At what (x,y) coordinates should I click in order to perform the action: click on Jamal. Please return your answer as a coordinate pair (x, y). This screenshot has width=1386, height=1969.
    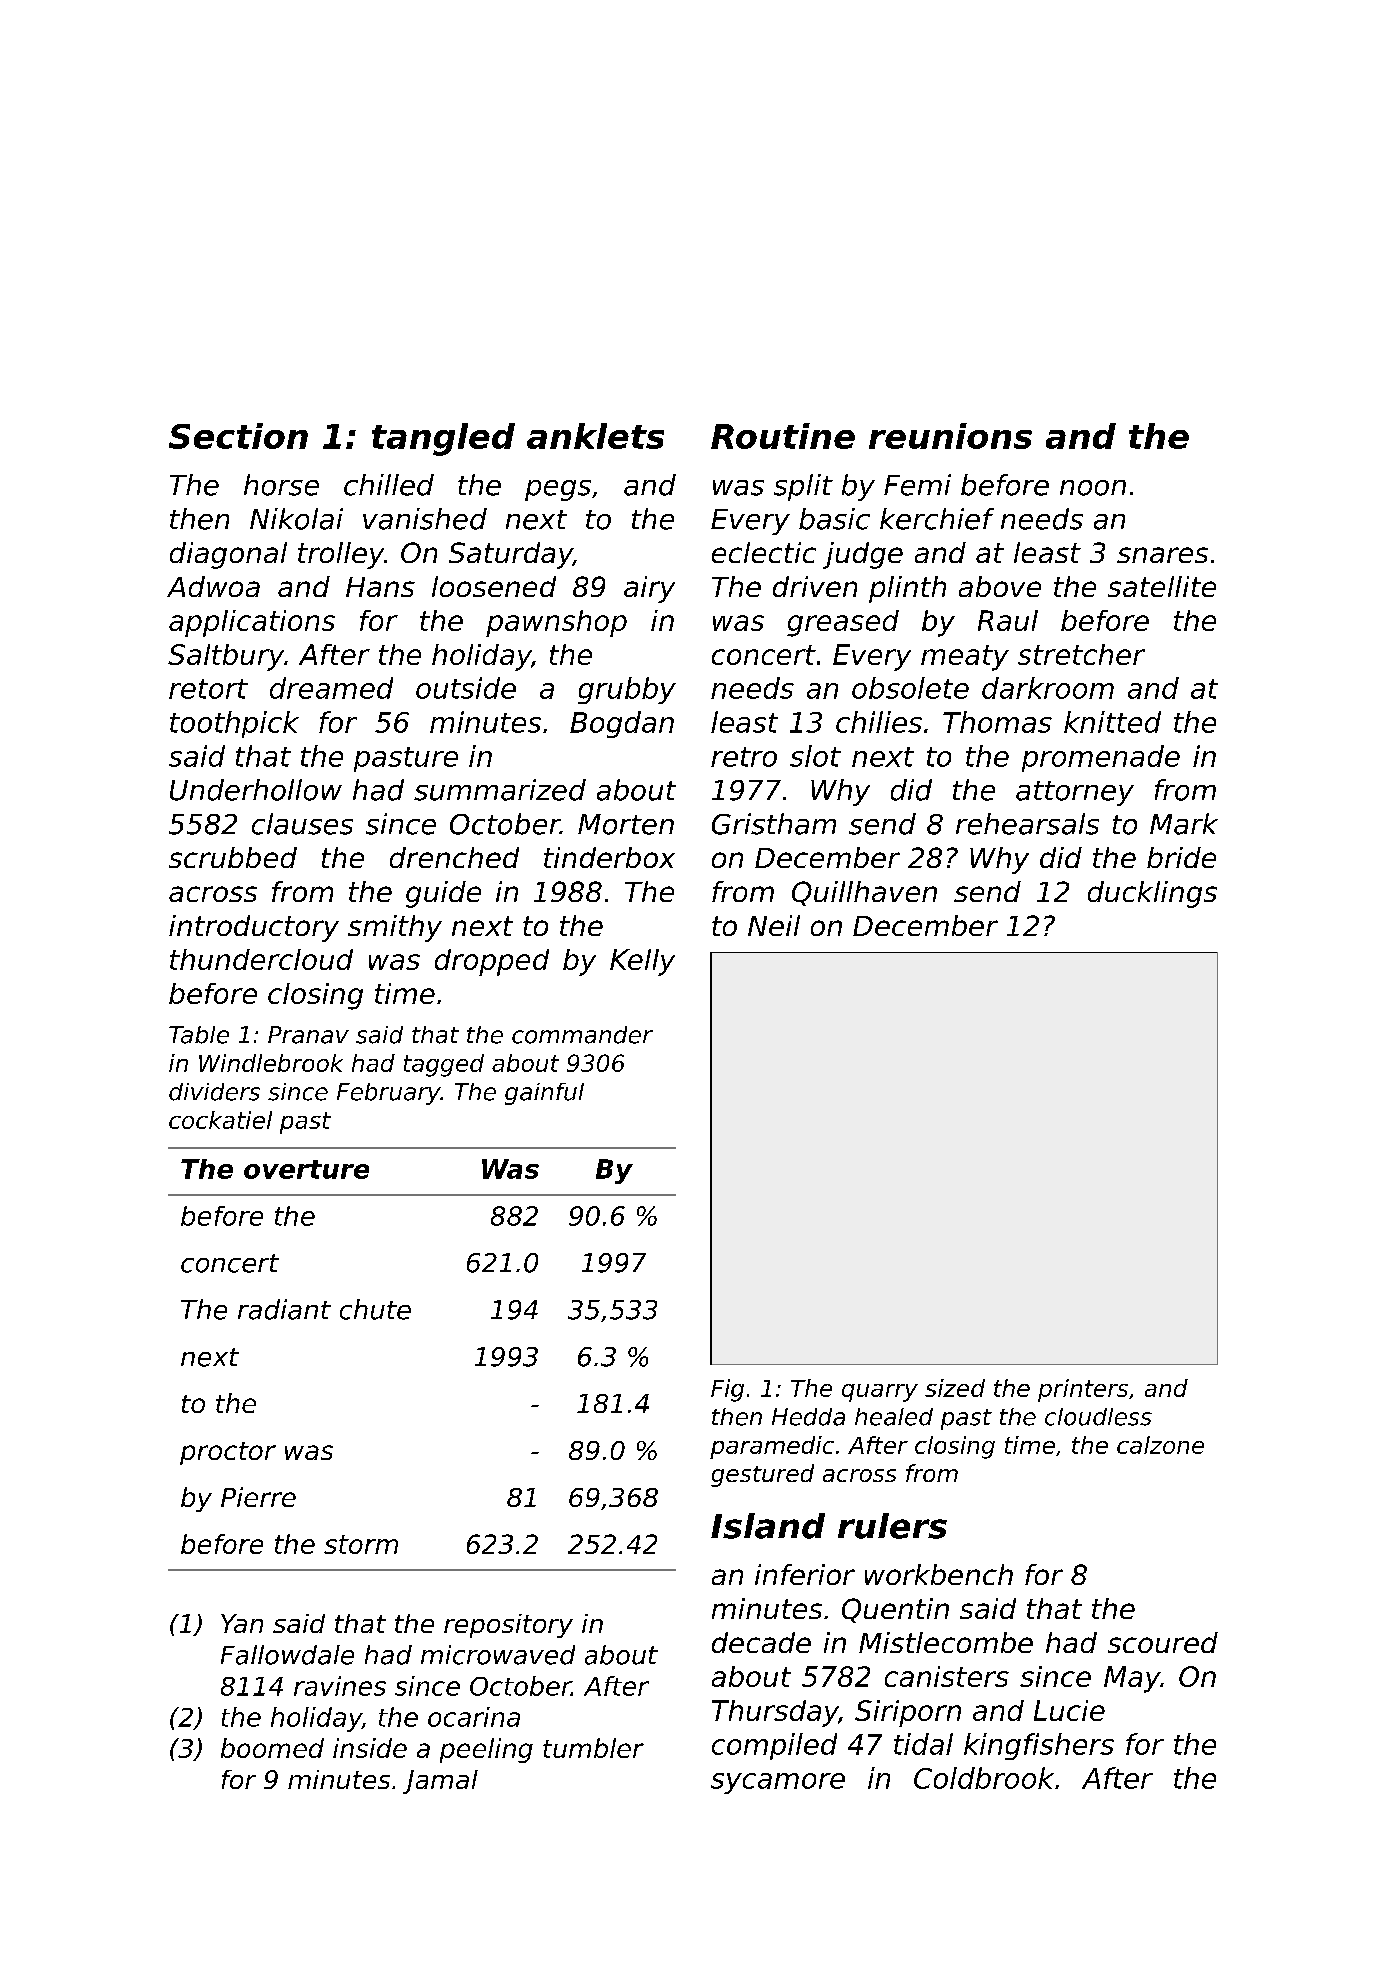
    Looking at the image, I should click on (440, 1782).
